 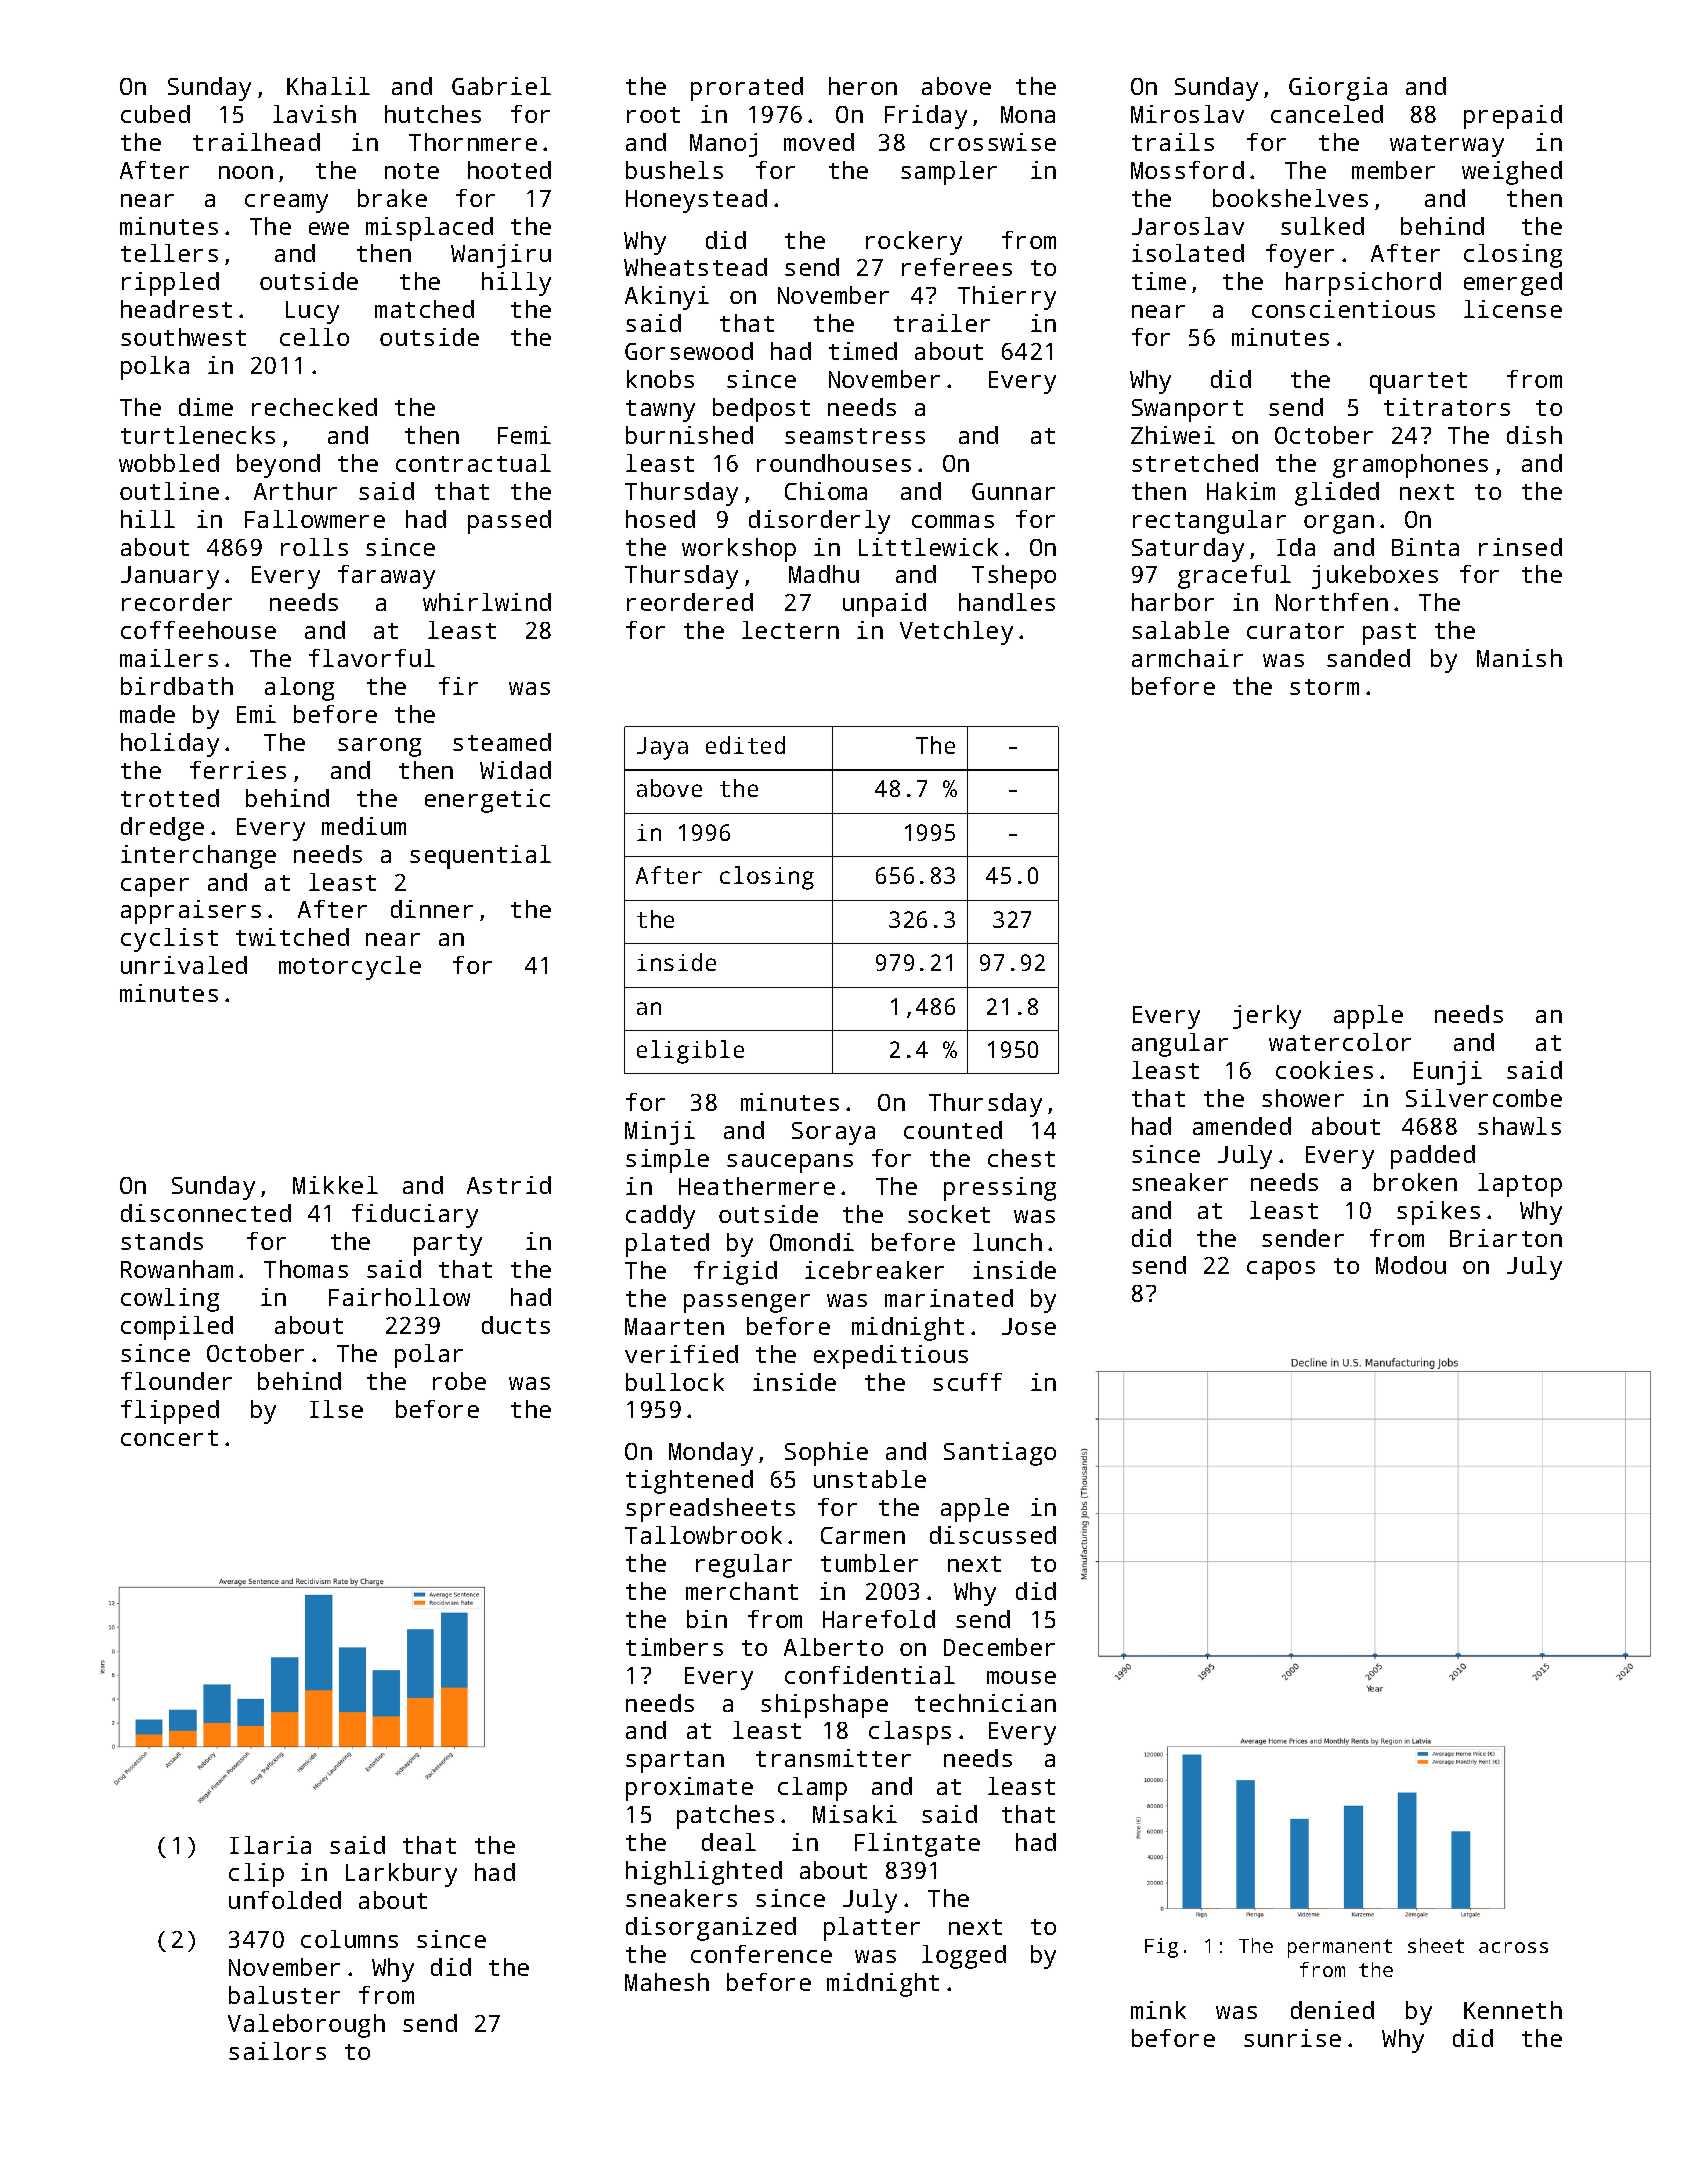 What do you see at coordinates (1195, 463) in the screenshot?
I see `stretched` at bounding box center [1195, 463].
